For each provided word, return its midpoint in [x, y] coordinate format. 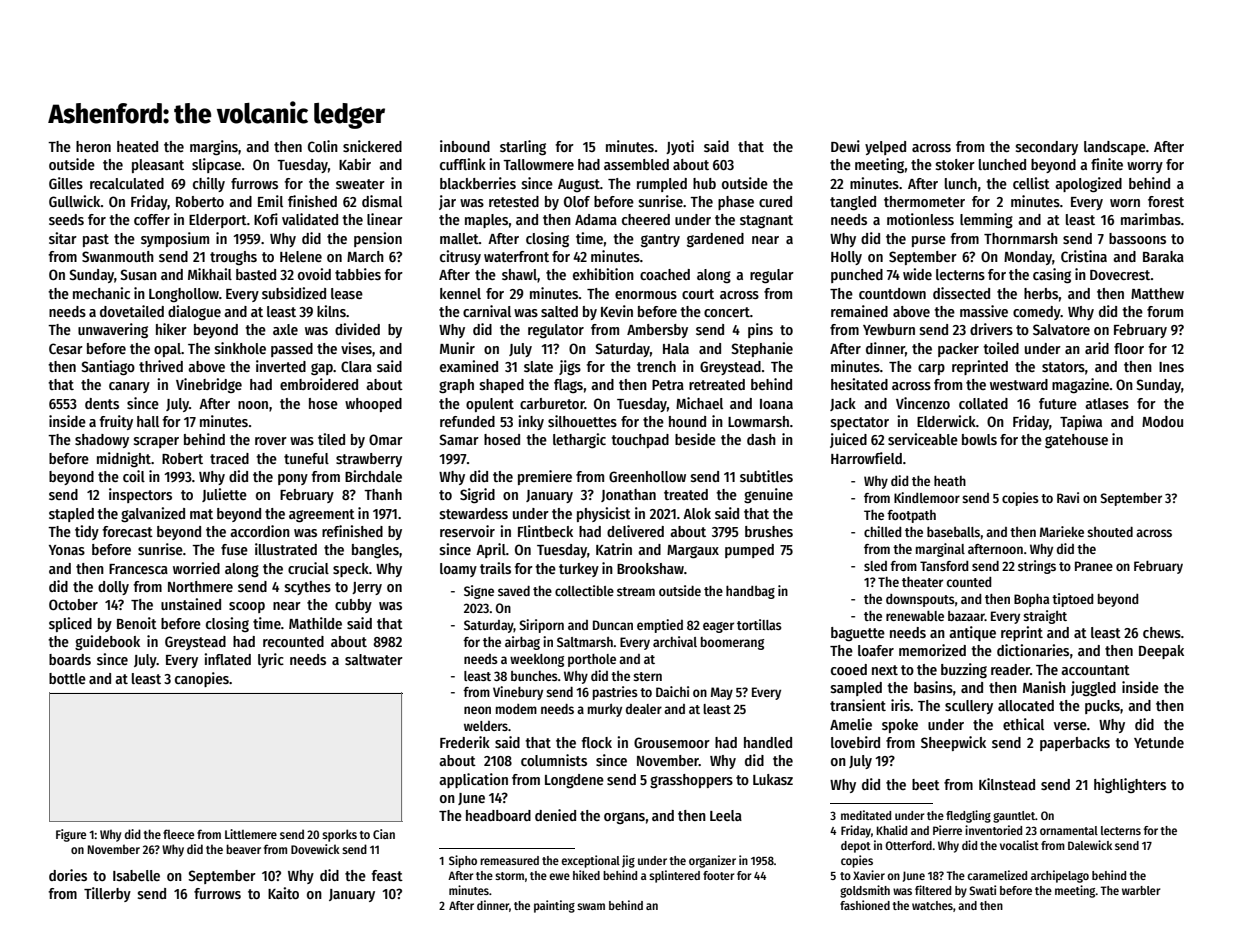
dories [68, 875]
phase [736, 203]
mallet [459, 238]
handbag [750, 592]
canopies [202, 679]
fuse [234, 549]
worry [1145, 167]
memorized [932, 650]
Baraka [1163, 256]
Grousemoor [672, 742]
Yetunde [1159, 742]
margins [214, 147]
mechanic [101, 293]
